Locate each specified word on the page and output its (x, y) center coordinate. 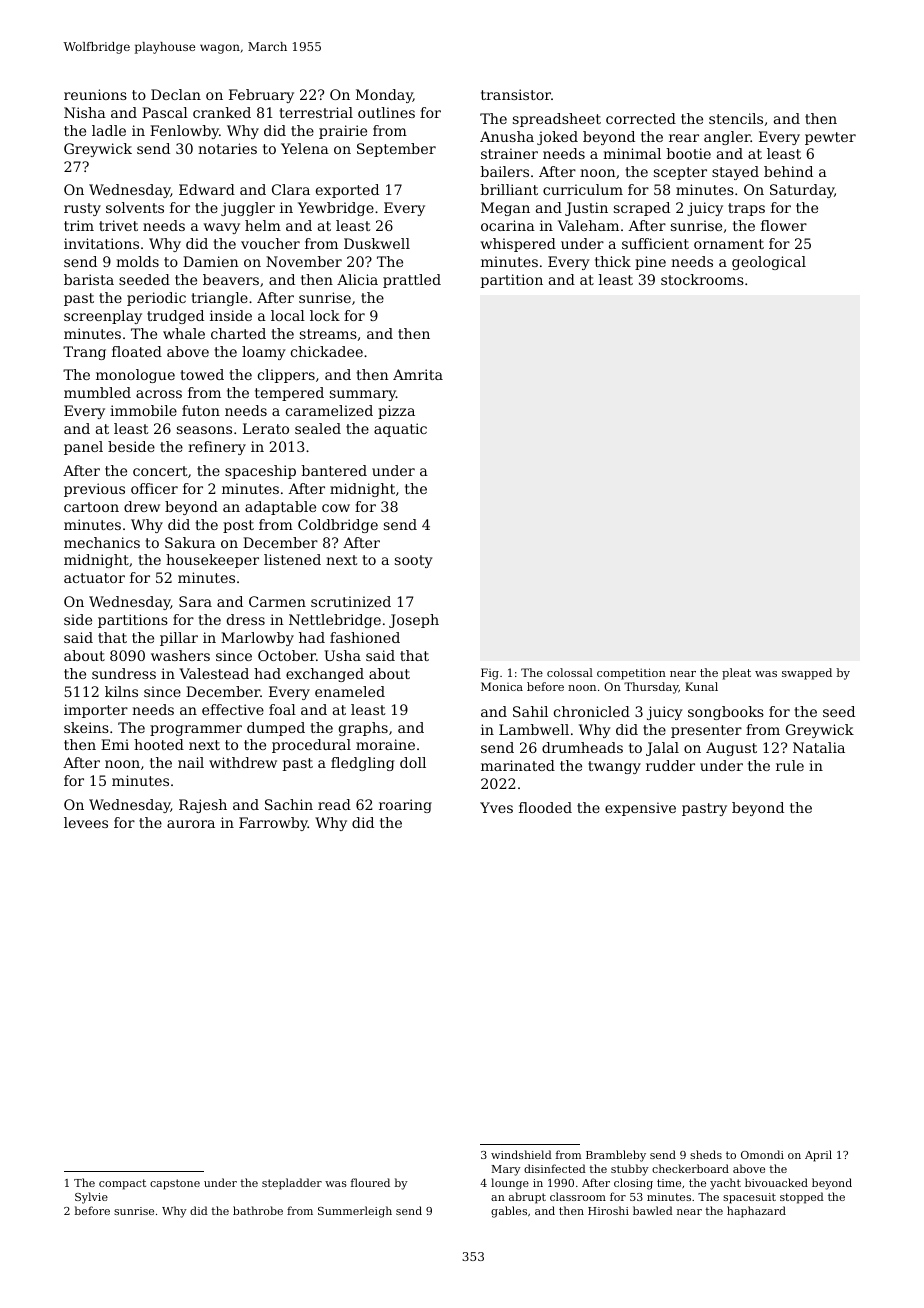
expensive (640, 809)
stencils (736, 118)
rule (790, 765)
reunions (95, 94)
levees (86, 822)
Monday (384, 96)
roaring (405, 806)
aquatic (400, 430)
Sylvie (91, 1198)
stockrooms (702, 279)
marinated (518, 765)
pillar (179, 639)
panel (83, 448)
